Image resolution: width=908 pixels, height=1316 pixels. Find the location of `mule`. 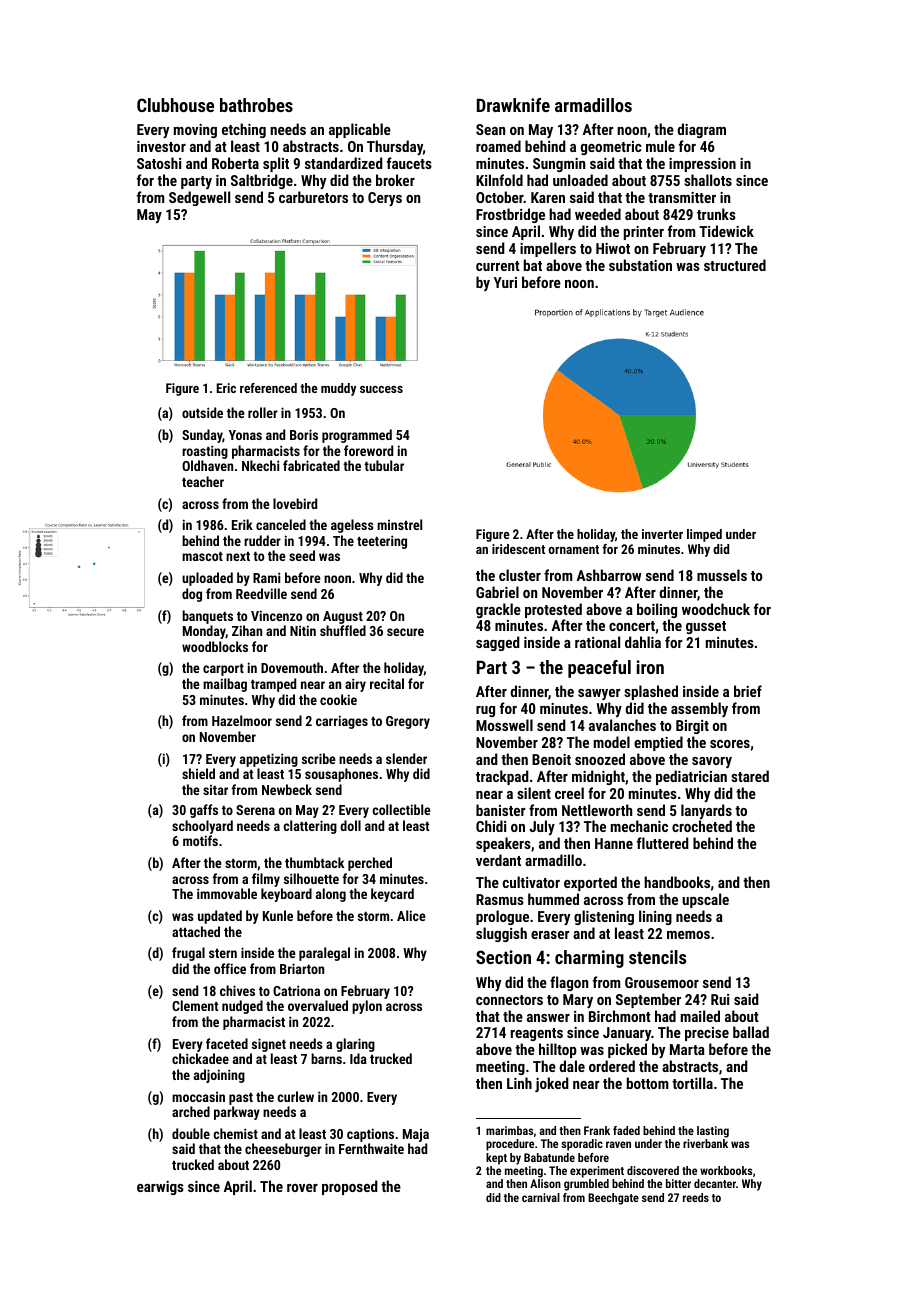

mule is located at coordinates (660, 146).
